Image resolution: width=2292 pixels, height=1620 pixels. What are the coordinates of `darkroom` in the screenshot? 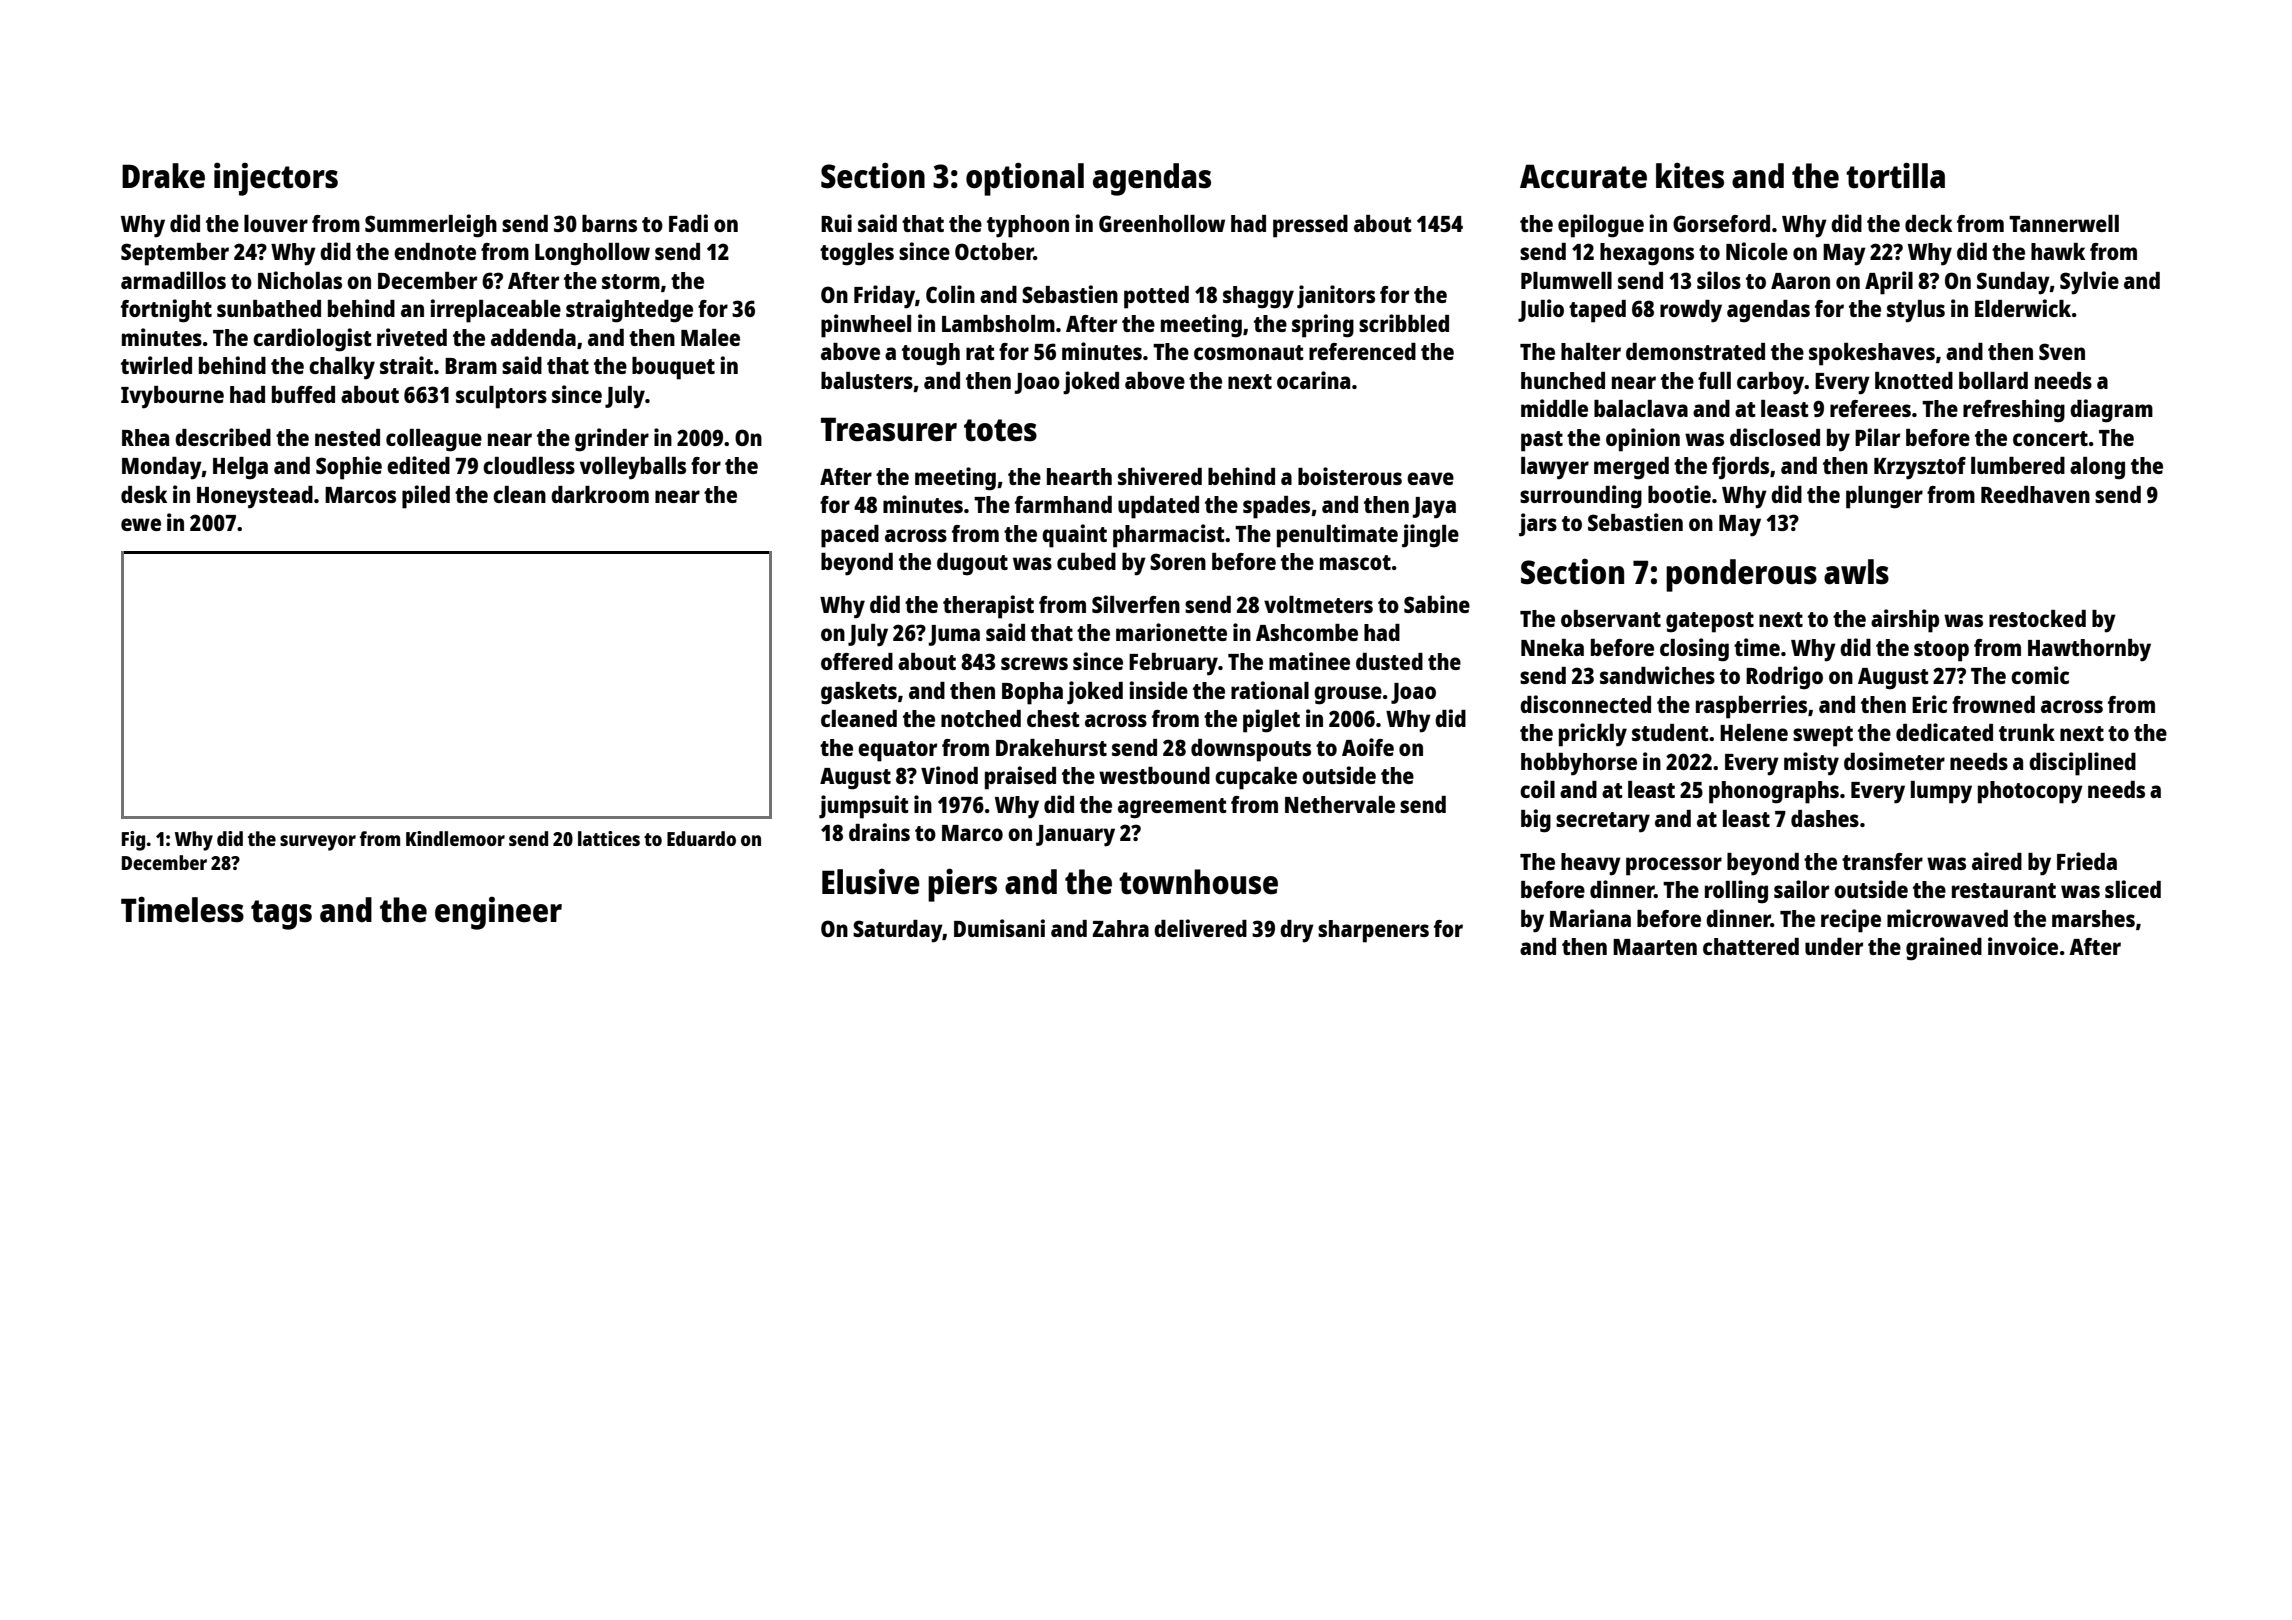 It's located at (600, 494).
